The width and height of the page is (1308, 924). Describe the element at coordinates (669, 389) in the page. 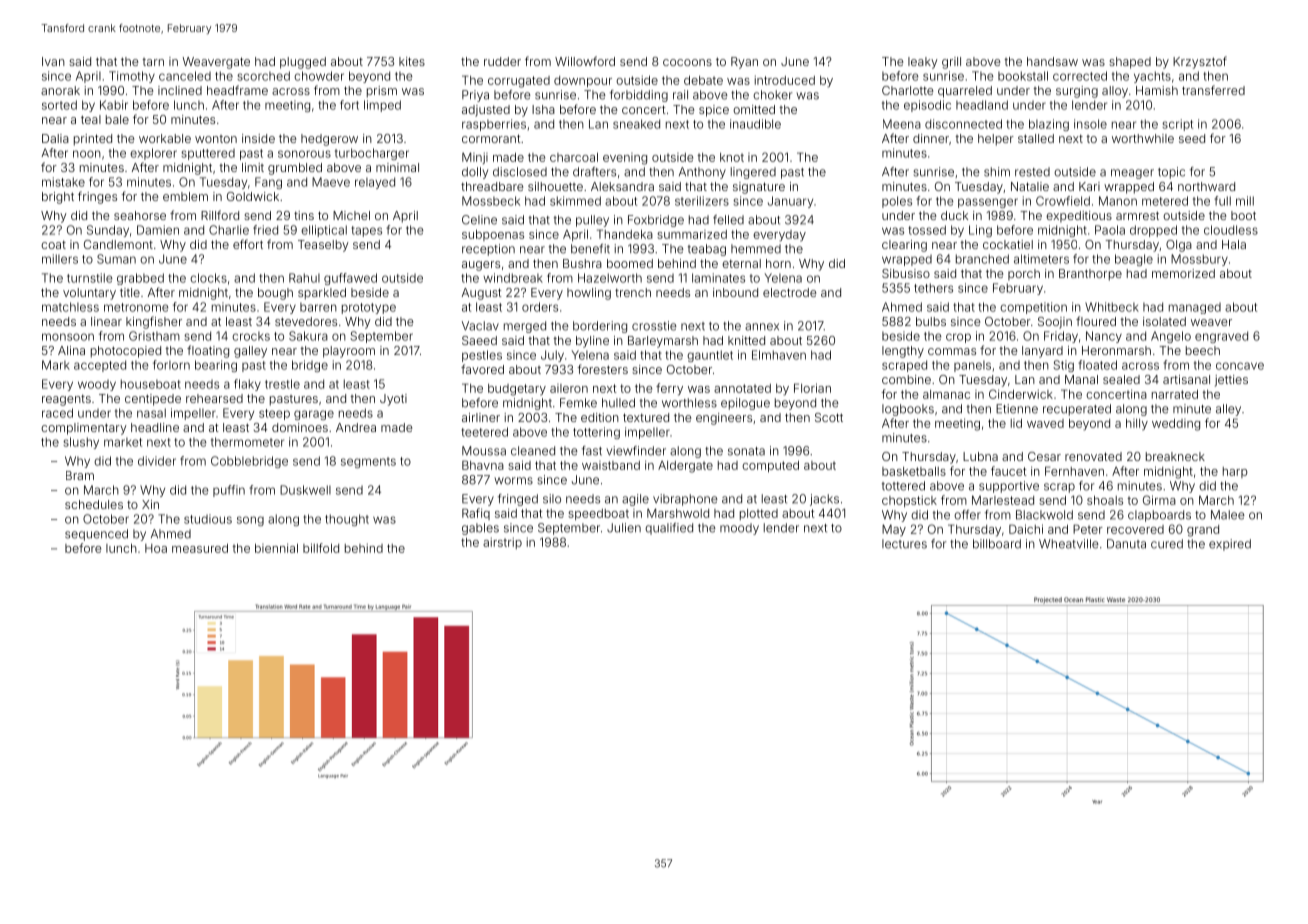

I see `ferry` at that location.
